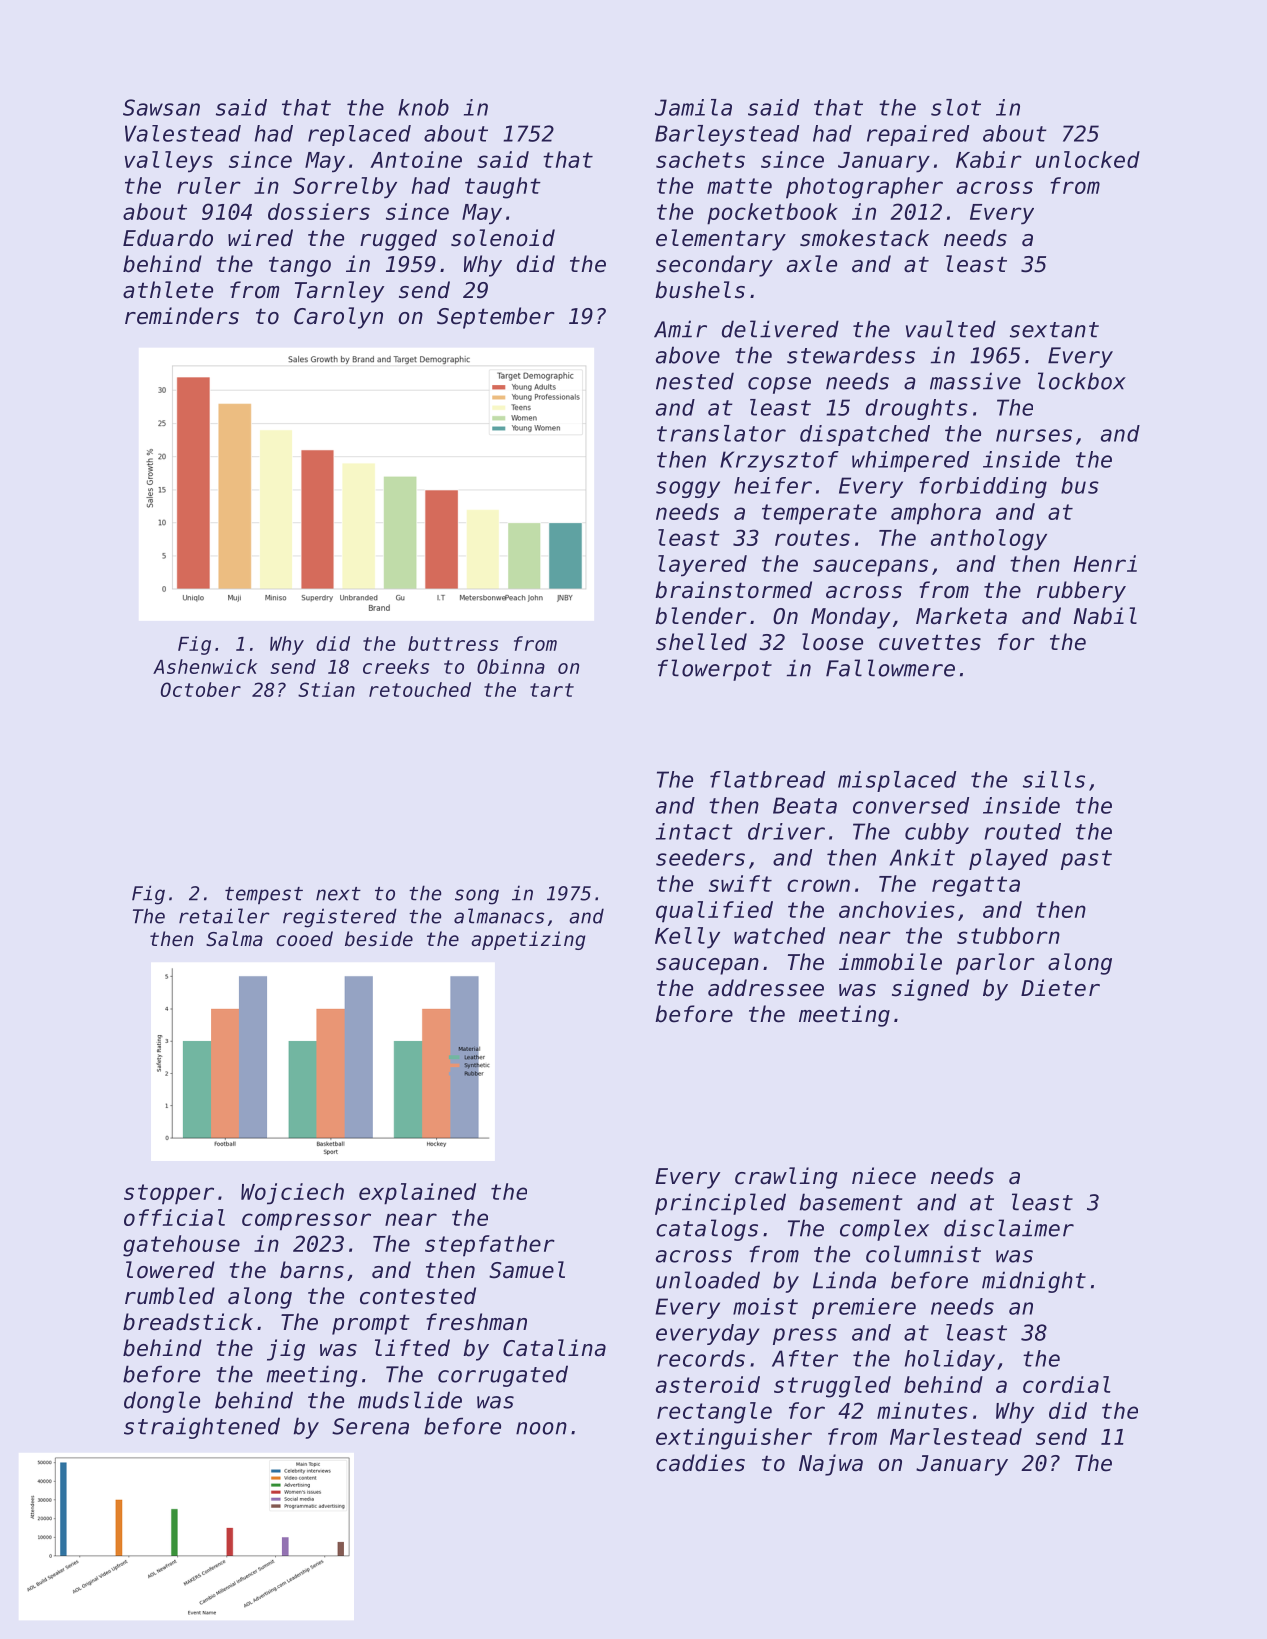  What do you see at coordinates (693, 107) in the screenshot?
I see `Jamila` at bounding box center [693, 107].
